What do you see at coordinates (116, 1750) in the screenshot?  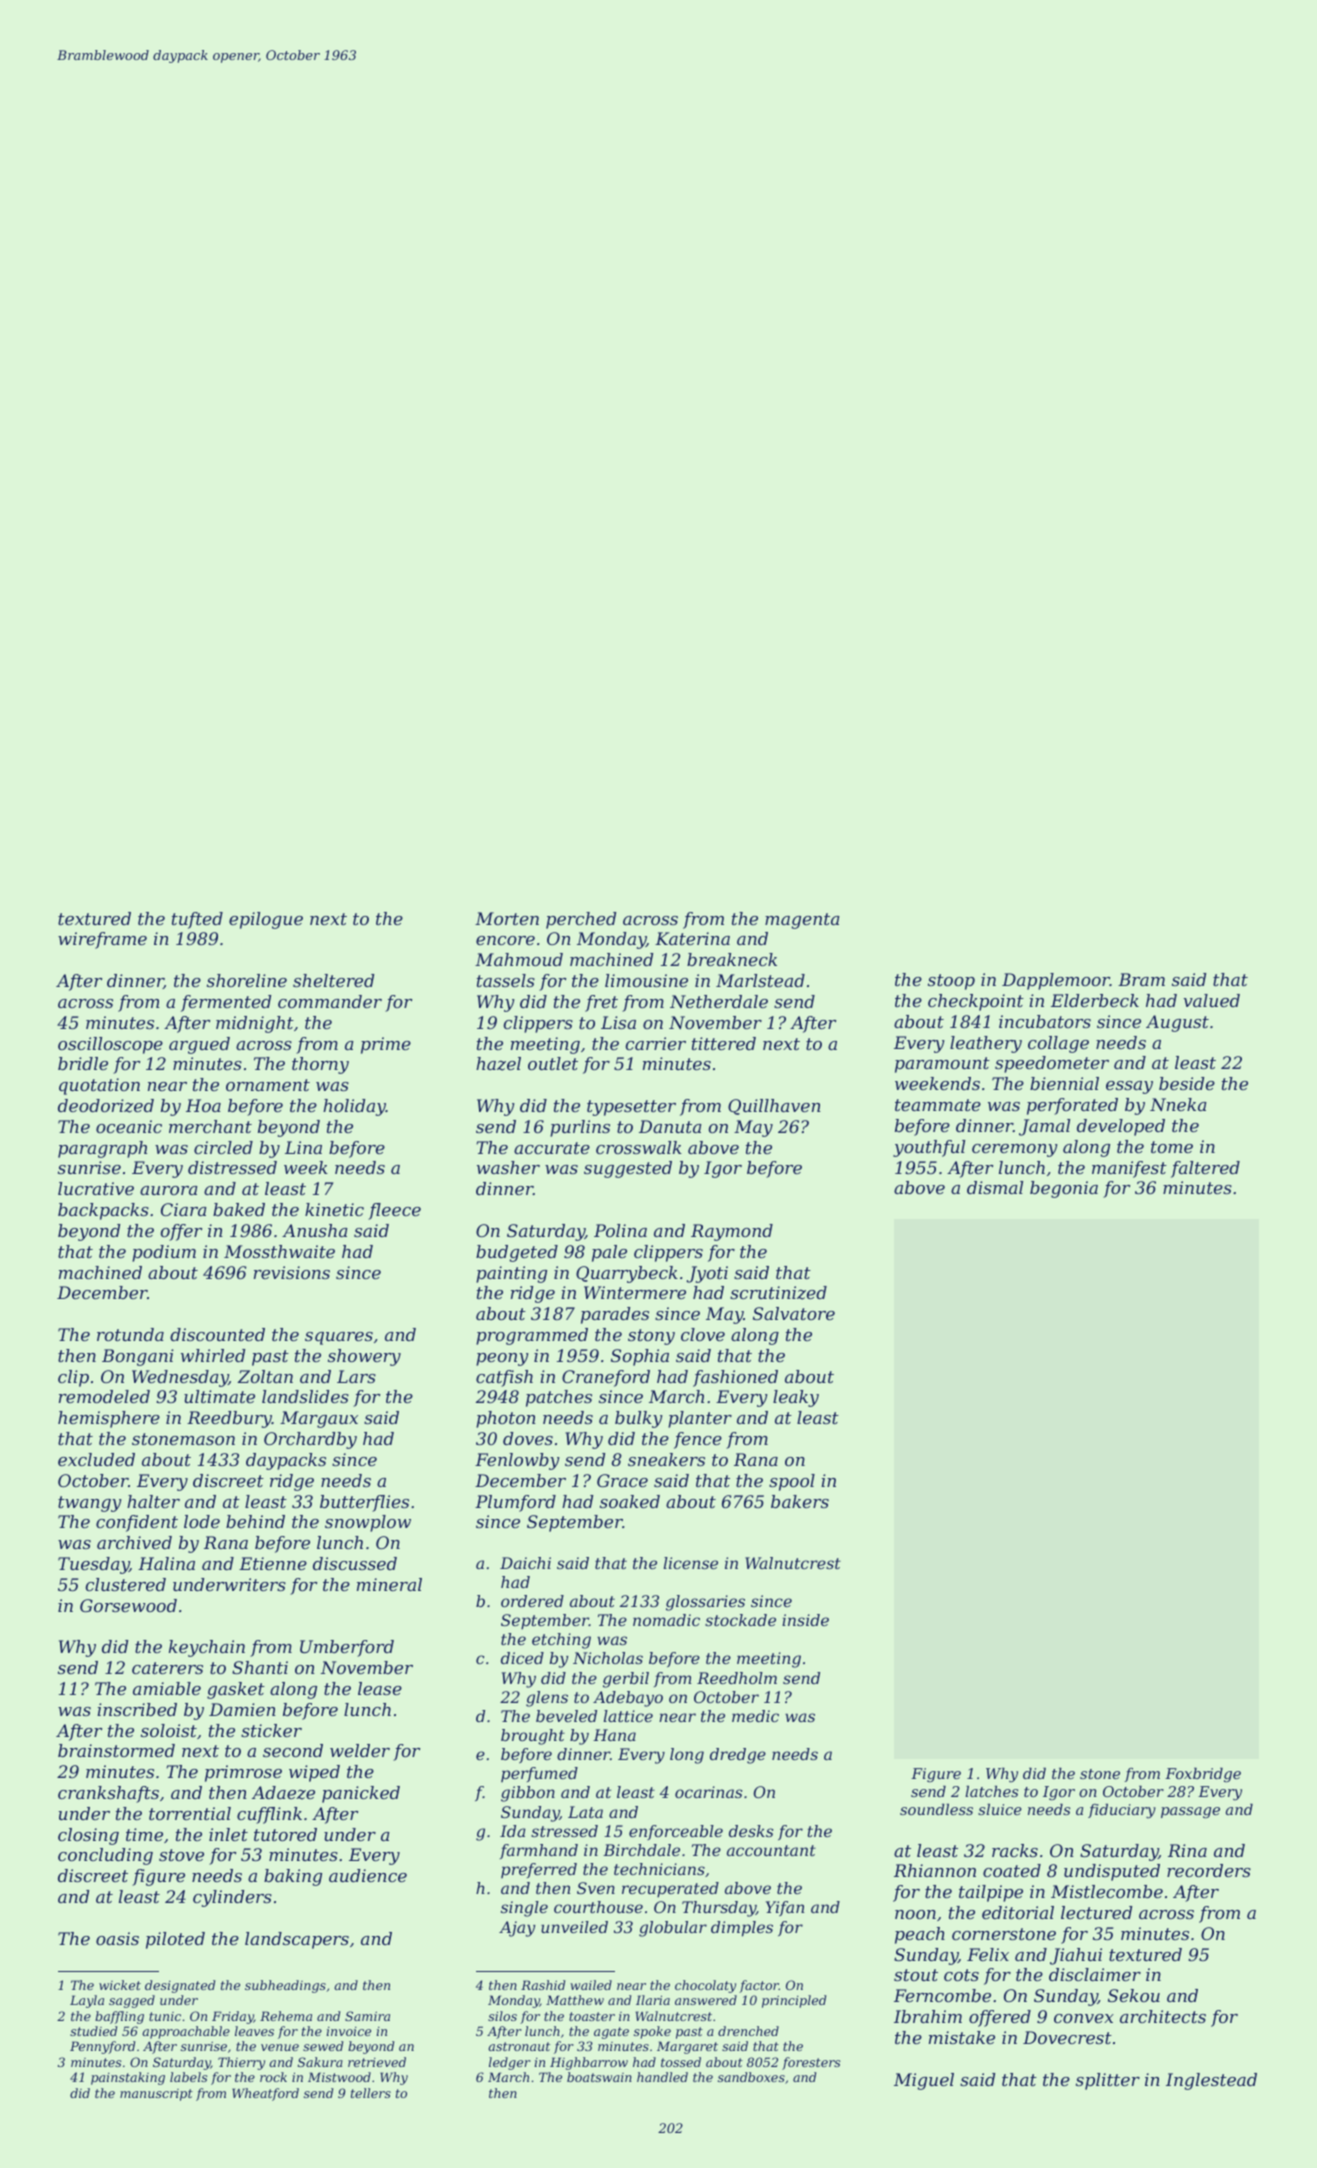 I see `brainstormed` at bounding box center [116, 1750].
